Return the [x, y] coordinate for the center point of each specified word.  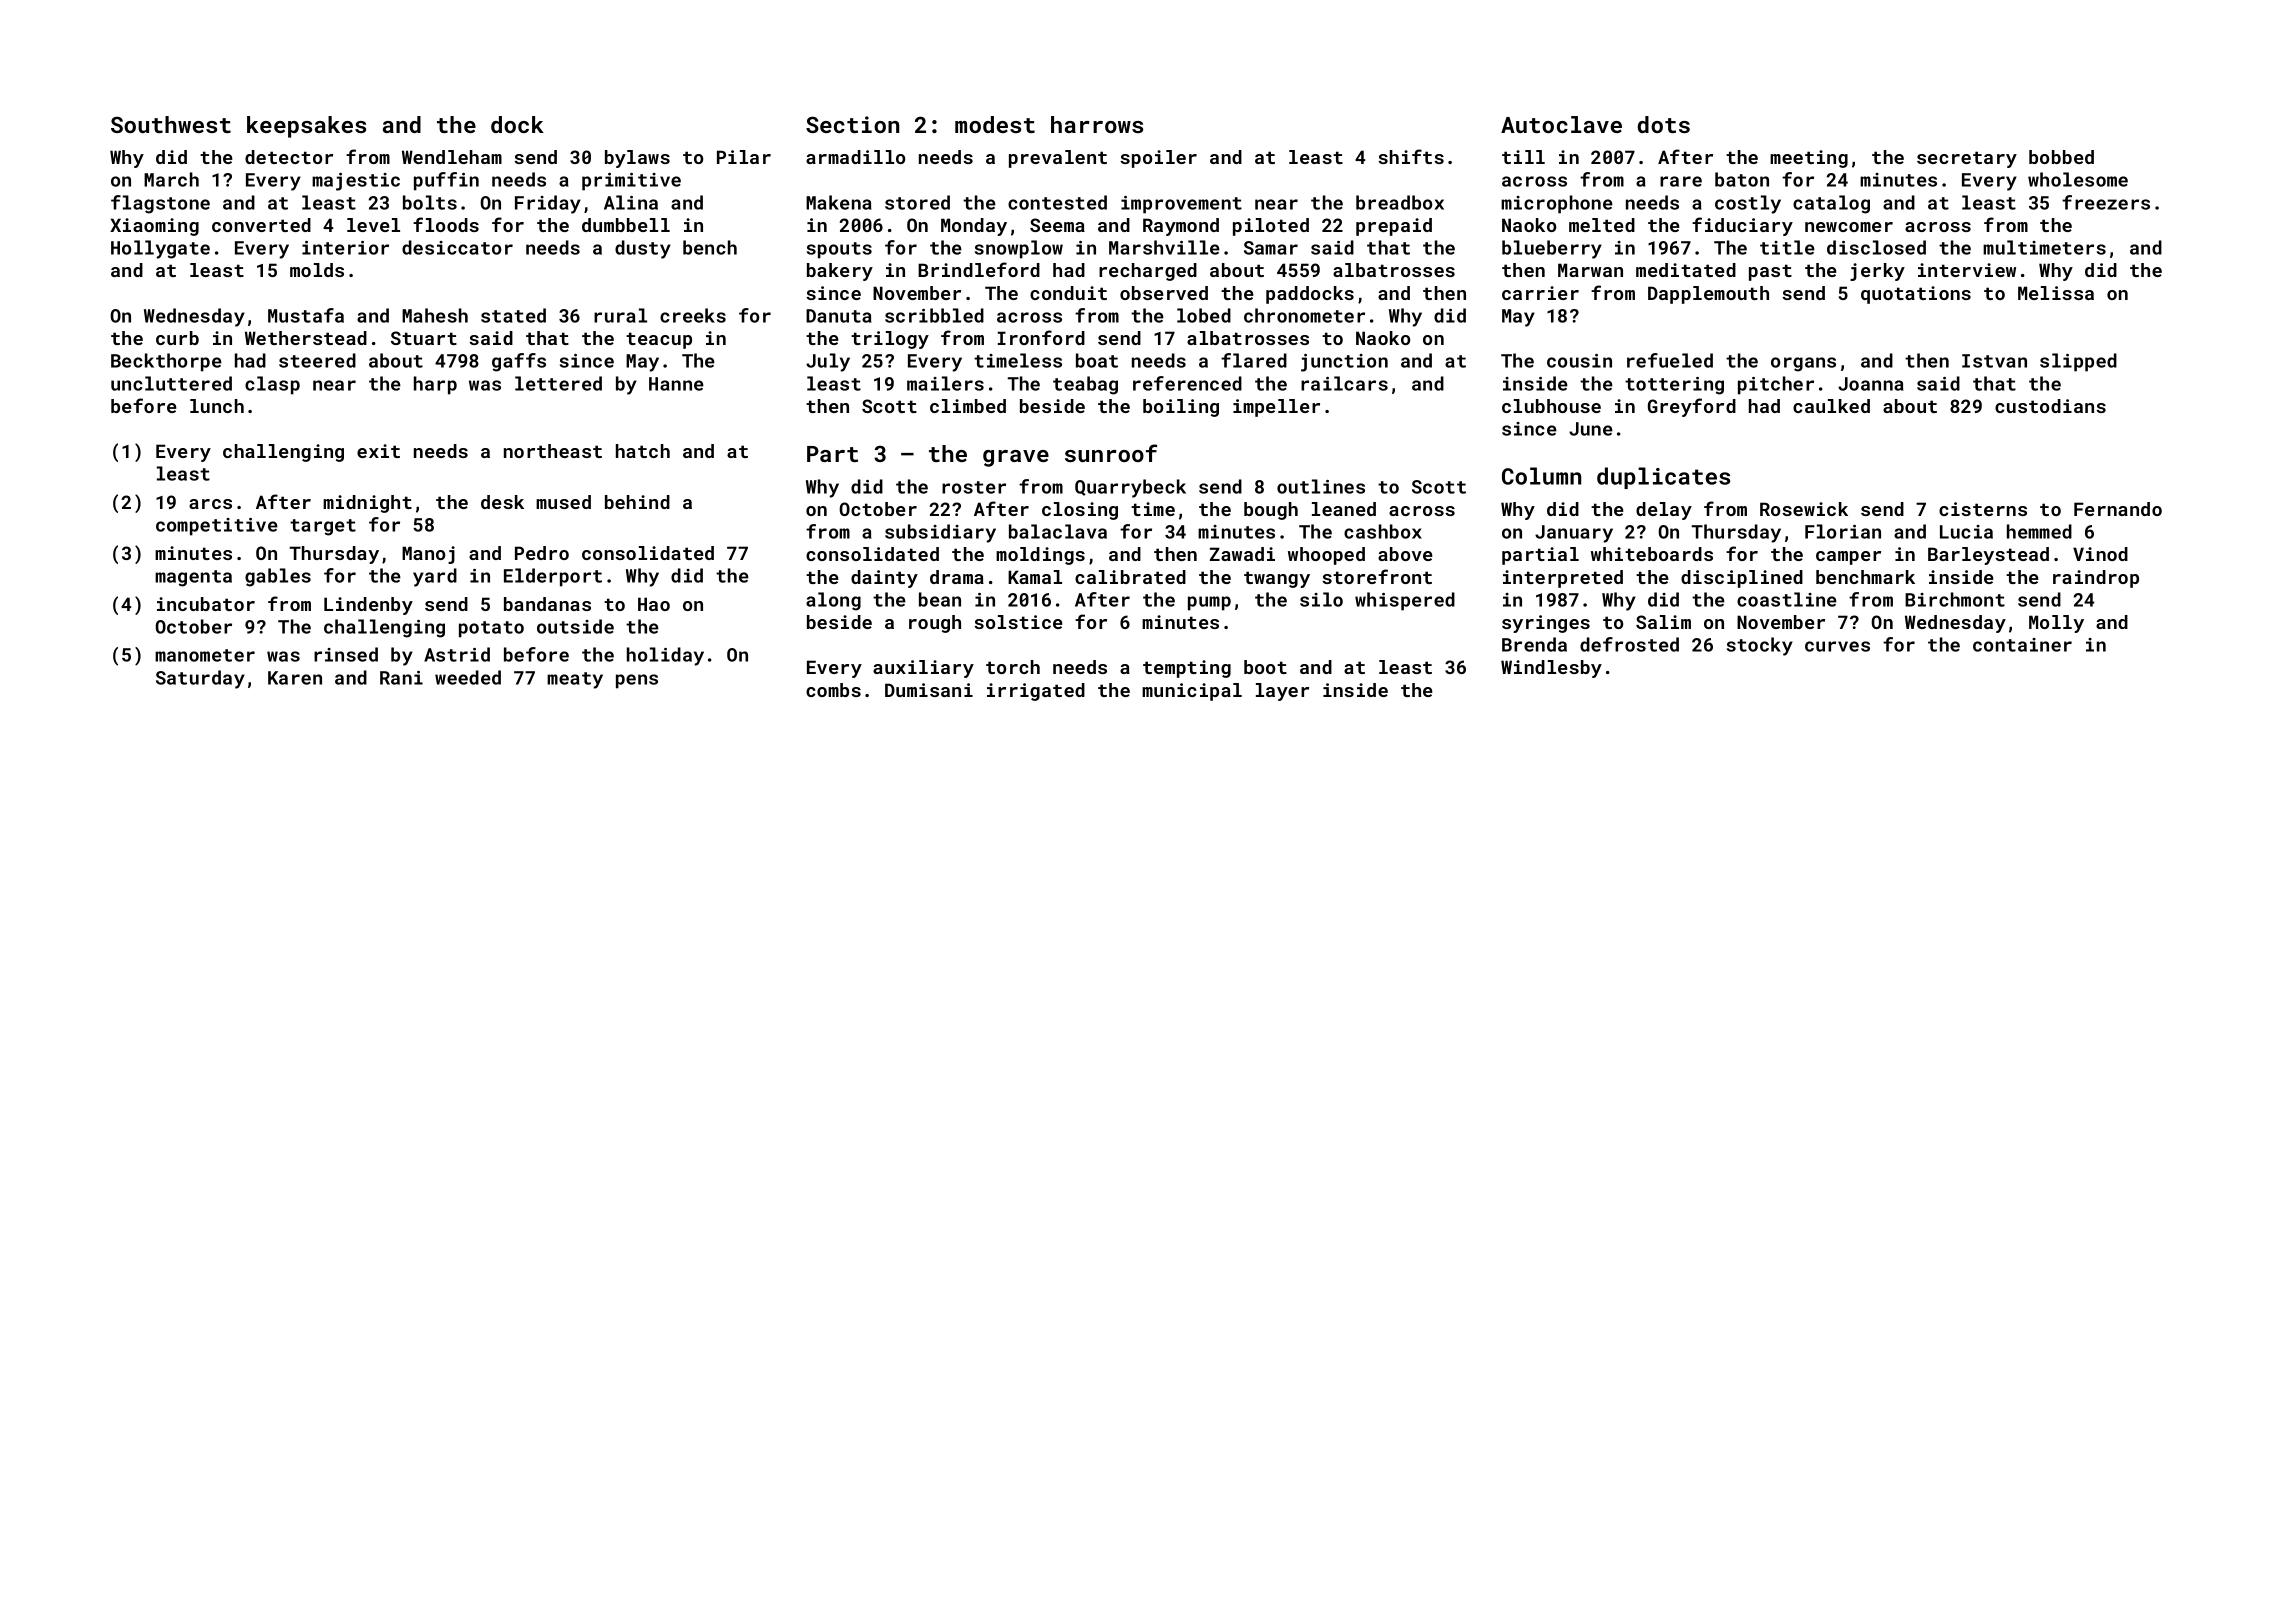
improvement [1181, 205]
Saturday [200, 679]
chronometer [1304, 315]
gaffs [519, 362]
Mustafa [306, 315]
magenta [193, 578]
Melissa [2056, 293]
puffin [446, 181]
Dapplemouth [1708, 295]
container [2022, 645]
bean [940, 599]
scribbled [934, 315]
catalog [1831, 204]
